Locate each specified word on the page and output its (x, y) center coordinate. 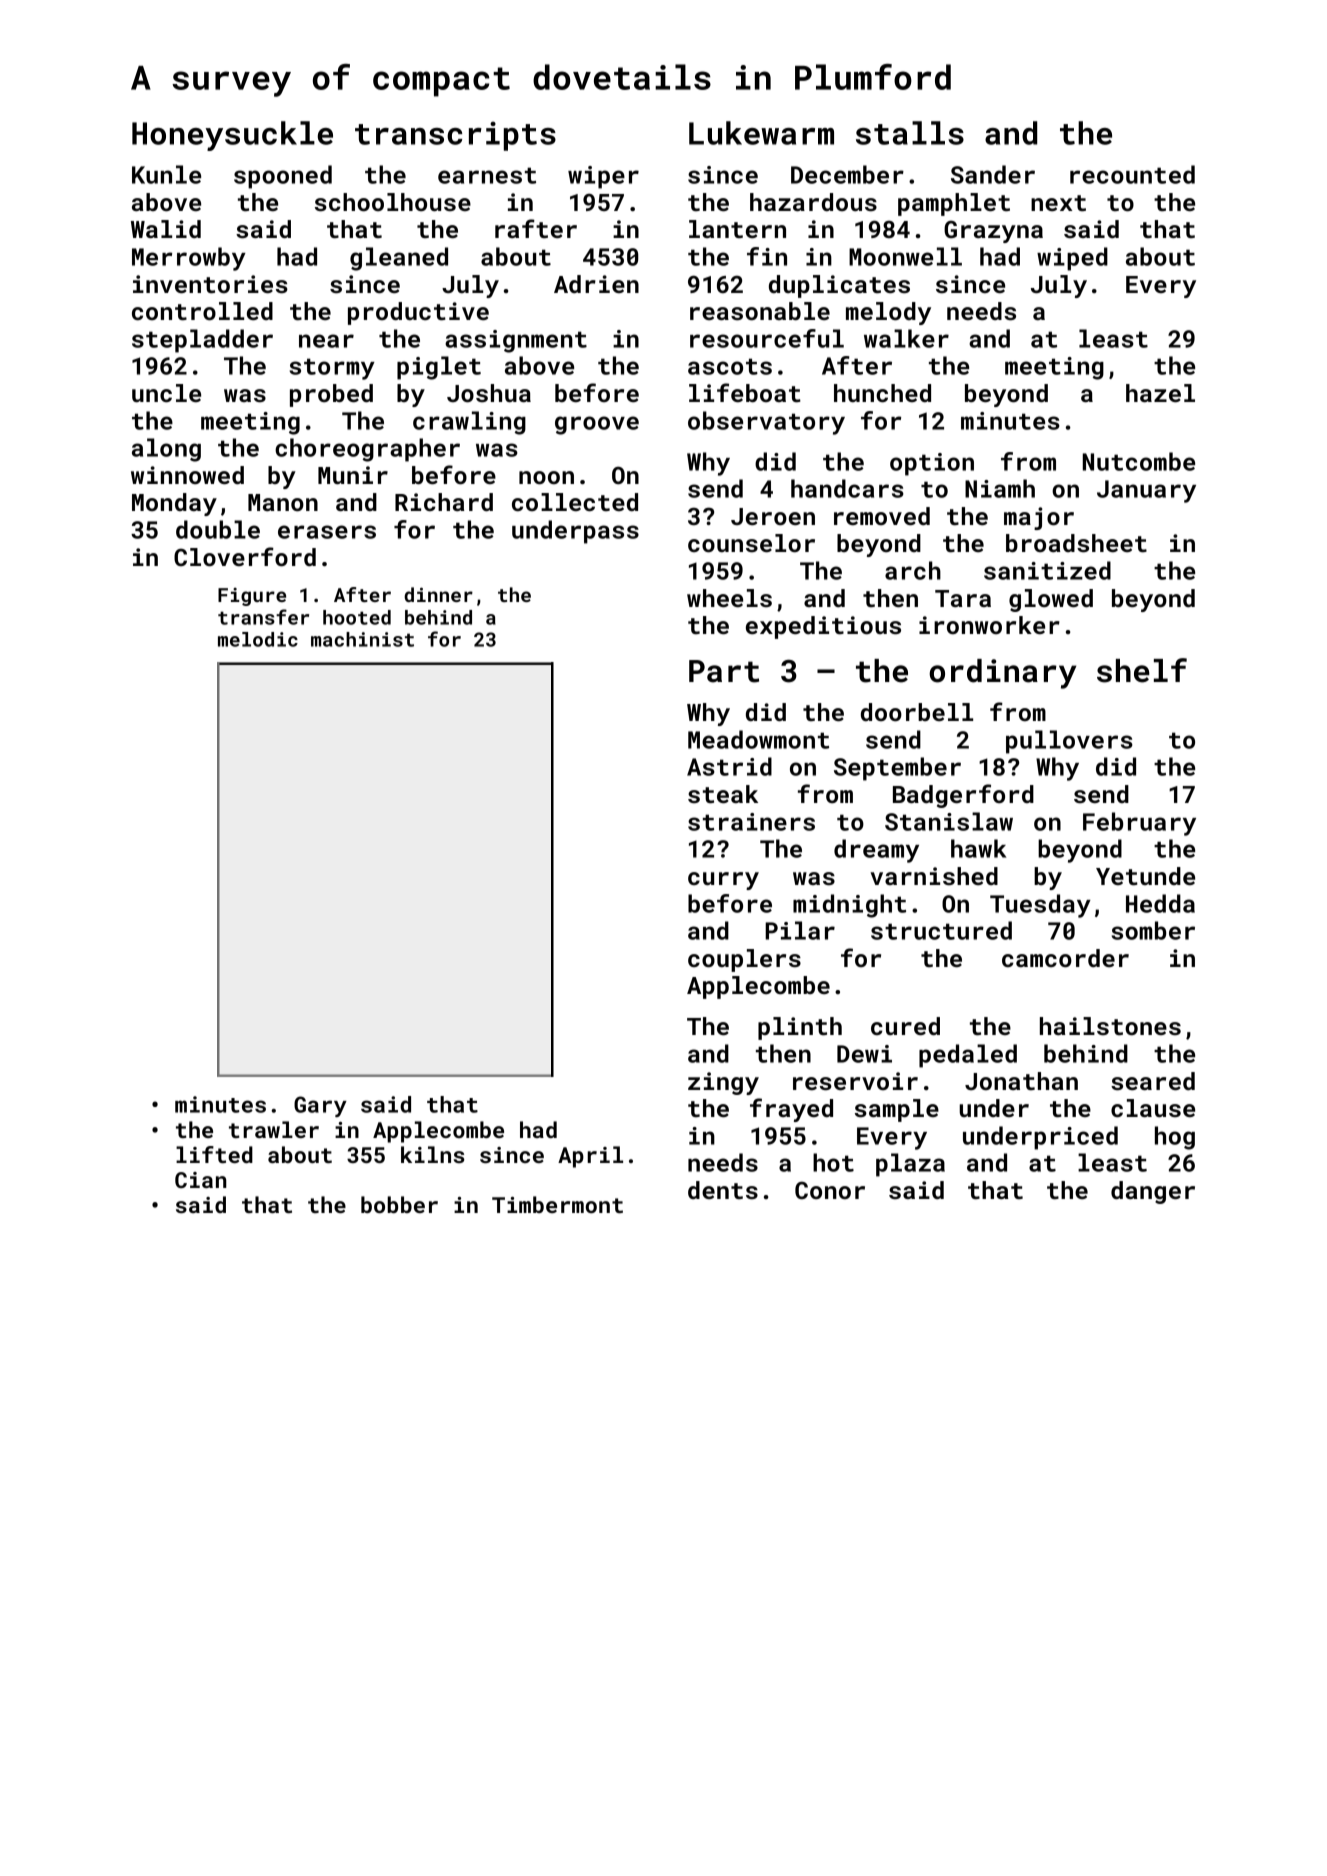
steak (723, 794)
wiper (603, 177)
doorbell (917, 712)
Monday (174, 504)
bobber (399, 1204)
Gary (320, 1106)
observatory (766, 423)
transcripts (455, 136)
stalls (910, 133)
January (1146, 491)
